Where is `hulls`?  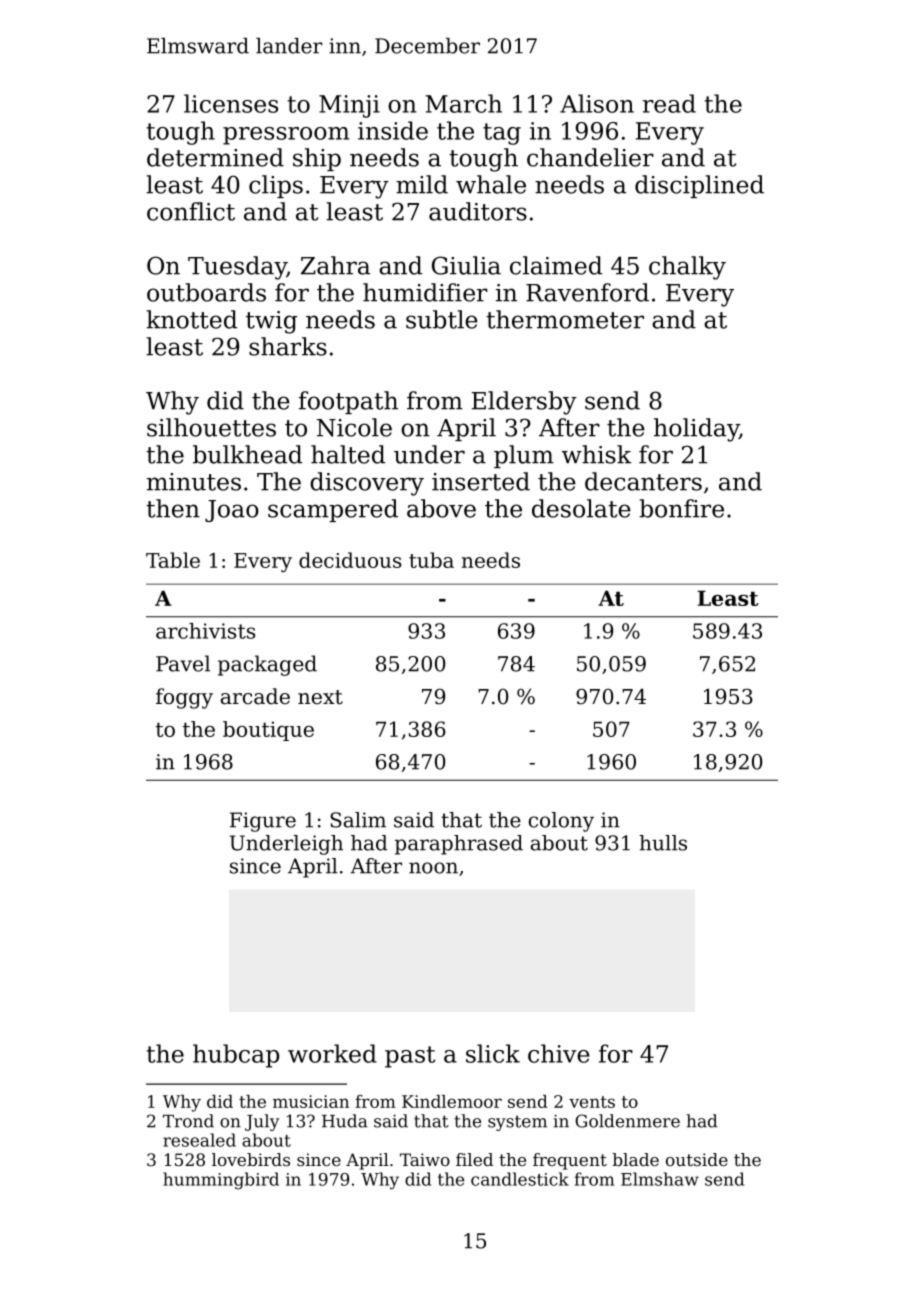
hulls is located at coordinates (663, 843).
